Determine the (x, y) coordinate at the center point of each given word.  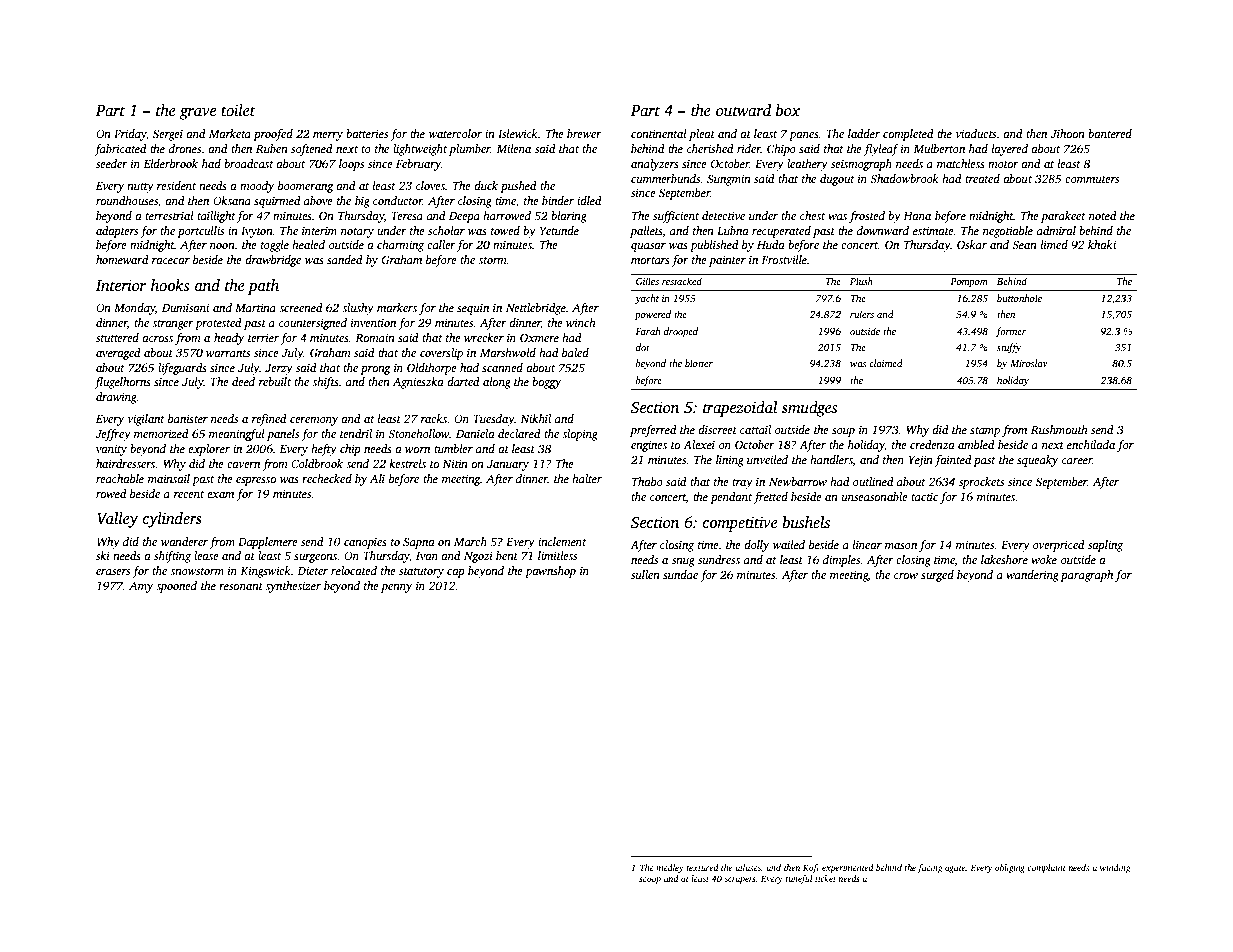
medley (670, 868)
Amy (141, 587)
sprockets (981, 483)
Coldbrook (317, 463)
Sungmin (729, 180)
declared (519, 433)
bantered (1110, 133)
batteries (367, 133)
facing (929, 868)
